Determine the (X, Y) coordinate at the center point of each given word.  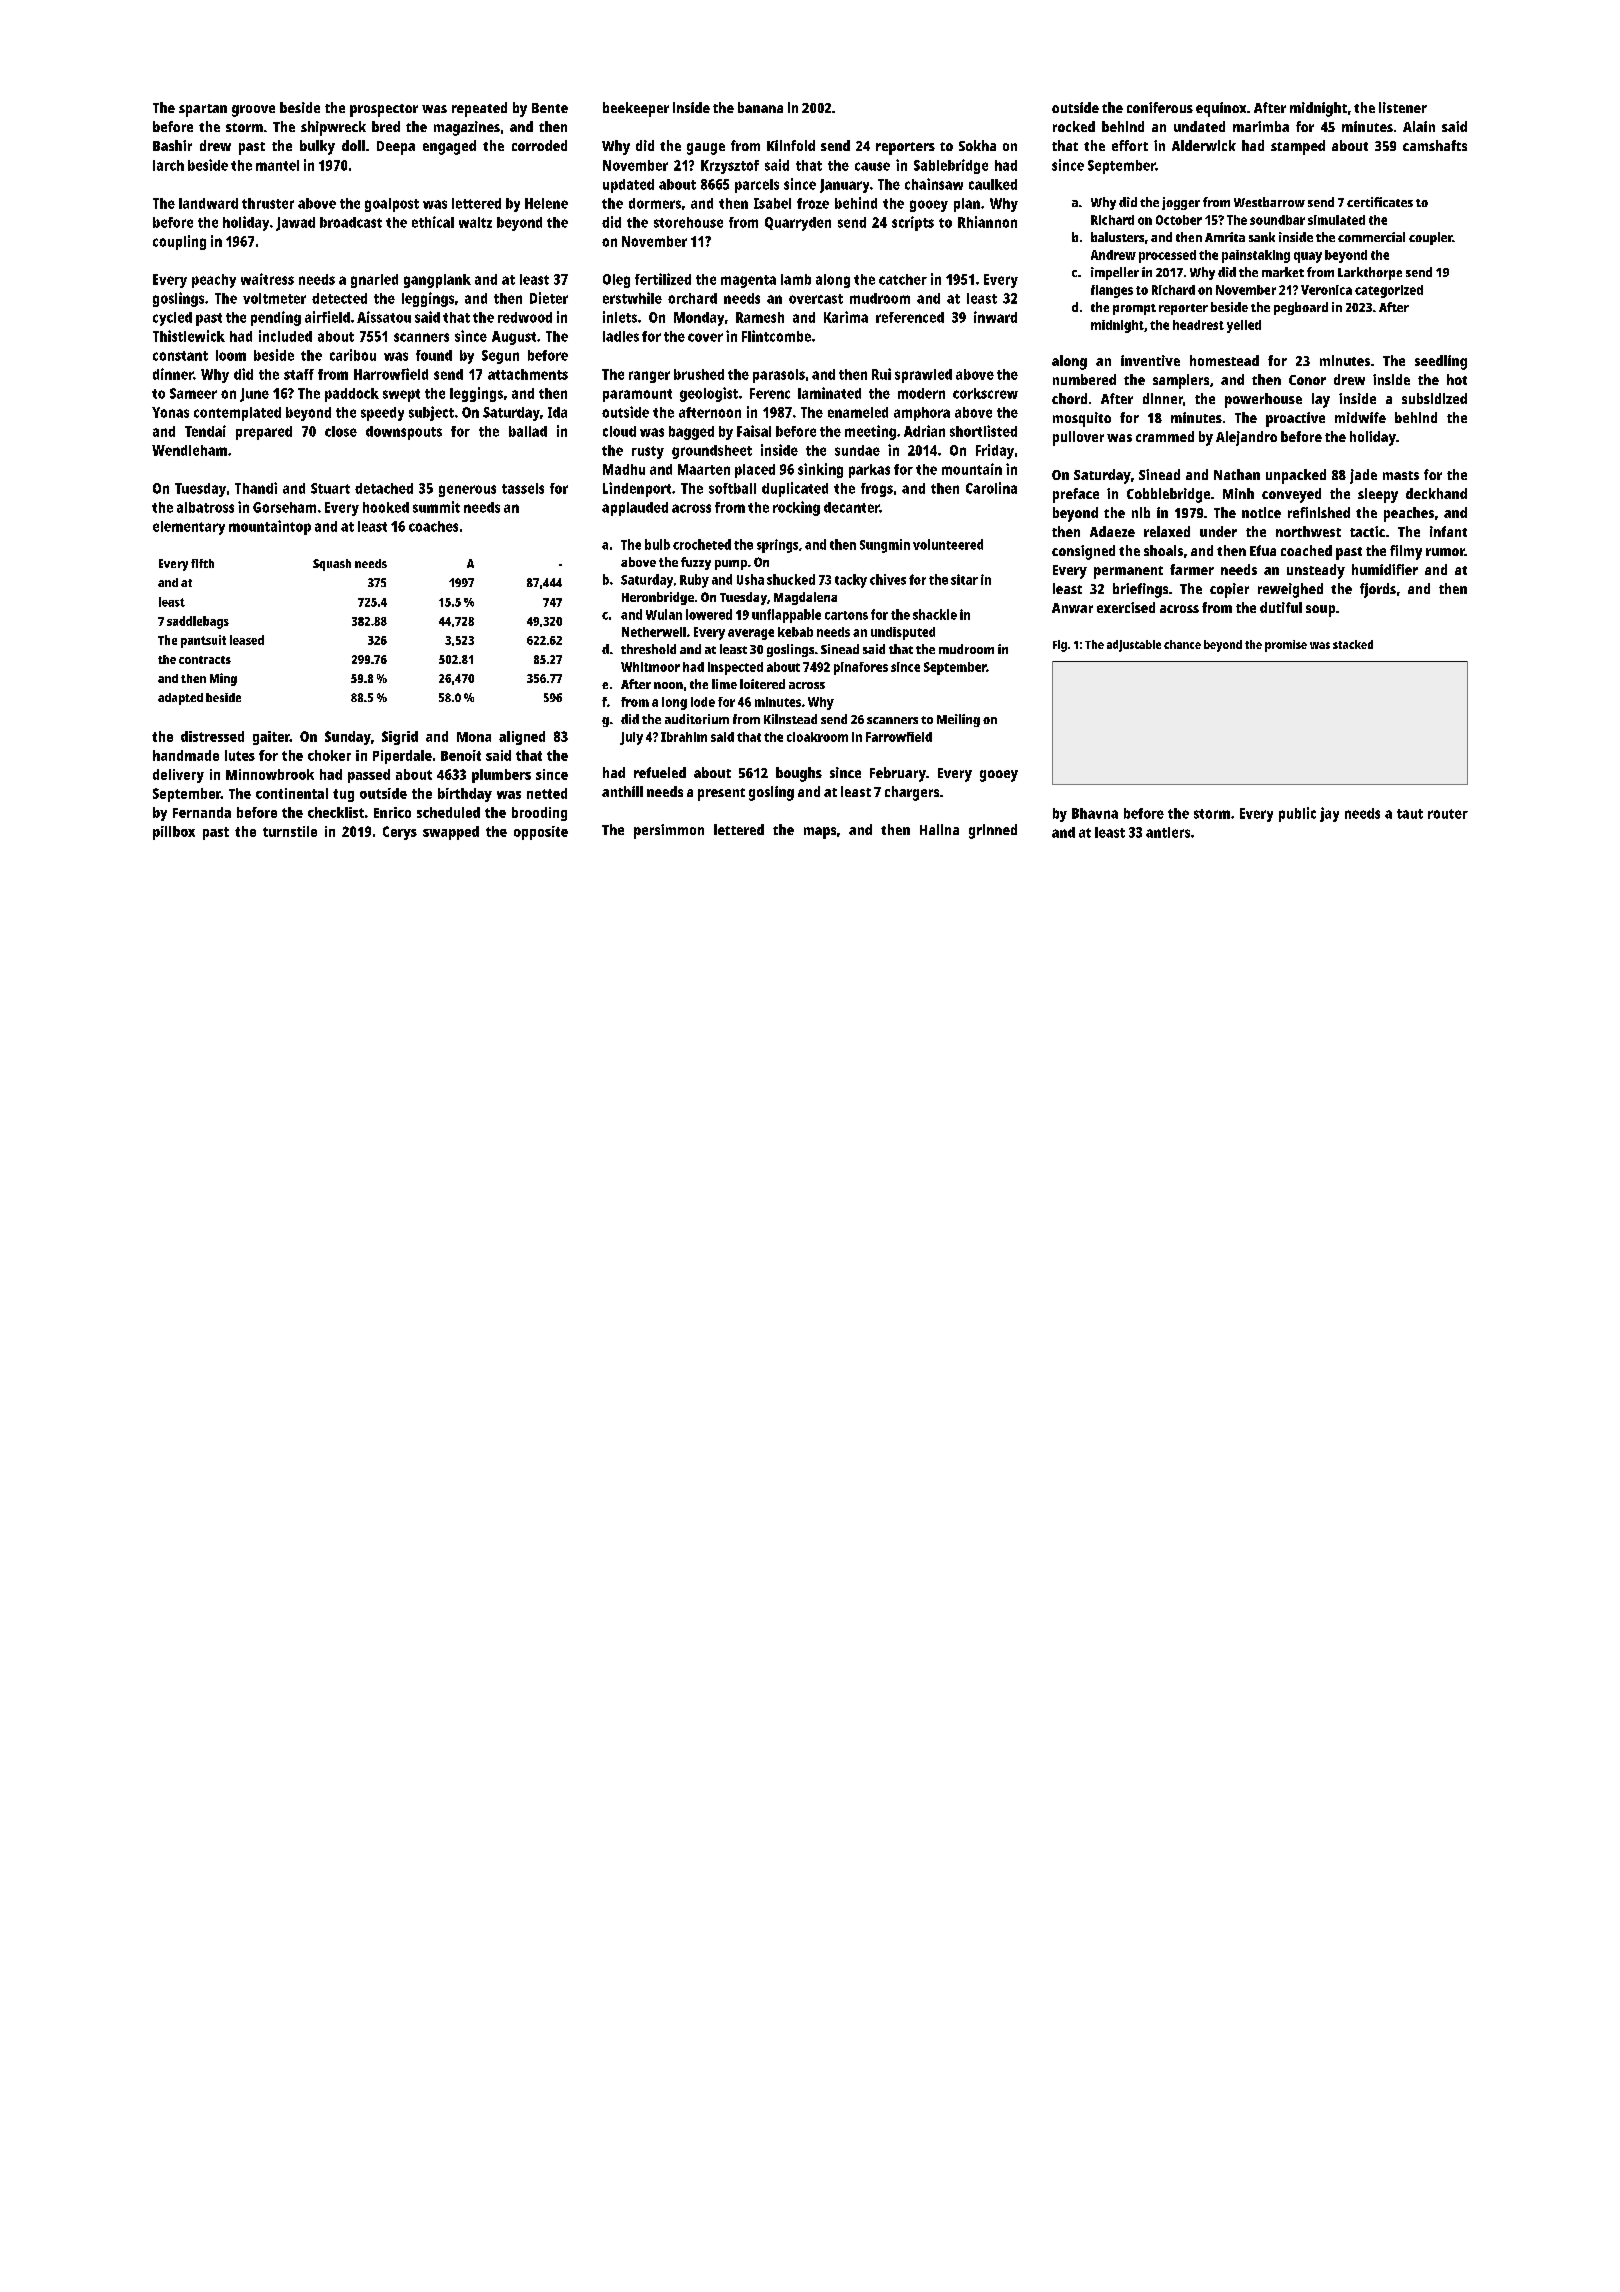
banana (760, 107)
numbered (1084, 379)
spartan (203, 110)
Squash (332, 565)
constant (180, 356)
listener (1403, 107)
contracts (205, 660)
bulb (657, 544)
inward (995, 317)
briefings (1140, 590)
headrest (1198, 325)
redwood (525, 317)
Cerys (400, 833)
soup (1320, 611)
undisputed (903, 633)
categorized (1389, 291)
